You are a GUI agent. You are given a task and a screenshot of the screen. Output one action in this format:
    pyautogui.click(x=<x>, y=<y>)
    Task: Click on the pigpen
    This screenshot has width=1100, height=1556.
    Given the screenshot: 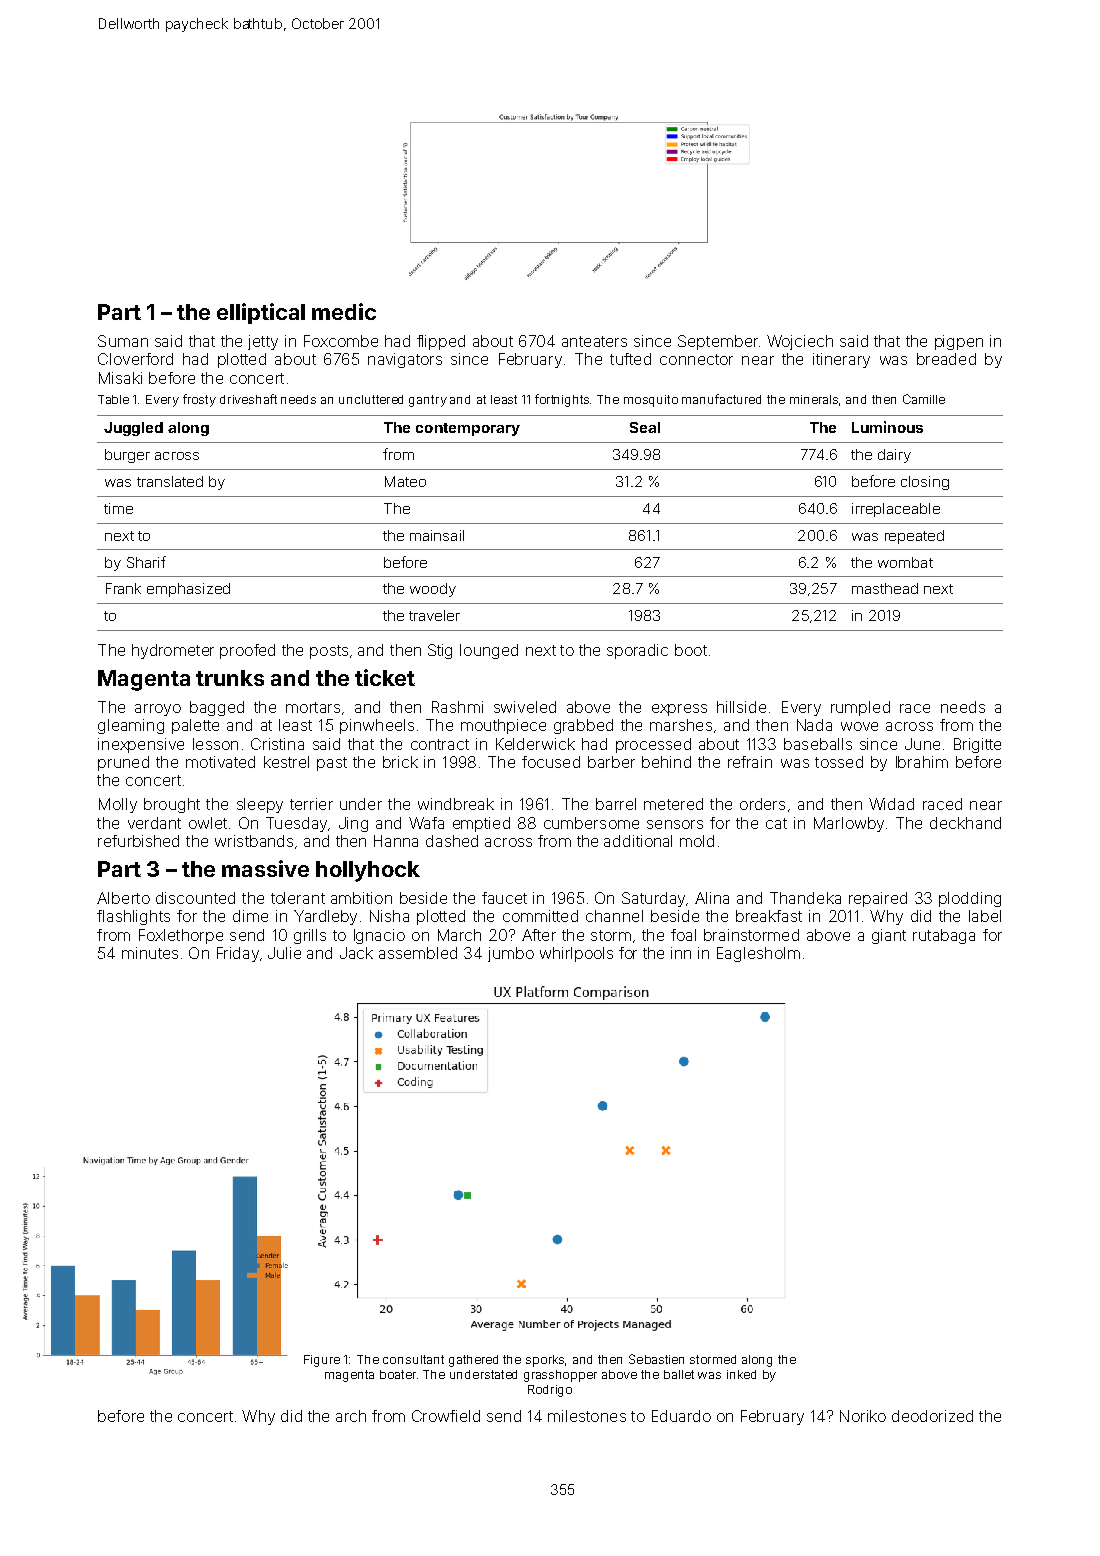 What is the action you would take?
    pyautogui.click(x=959, y=342)
